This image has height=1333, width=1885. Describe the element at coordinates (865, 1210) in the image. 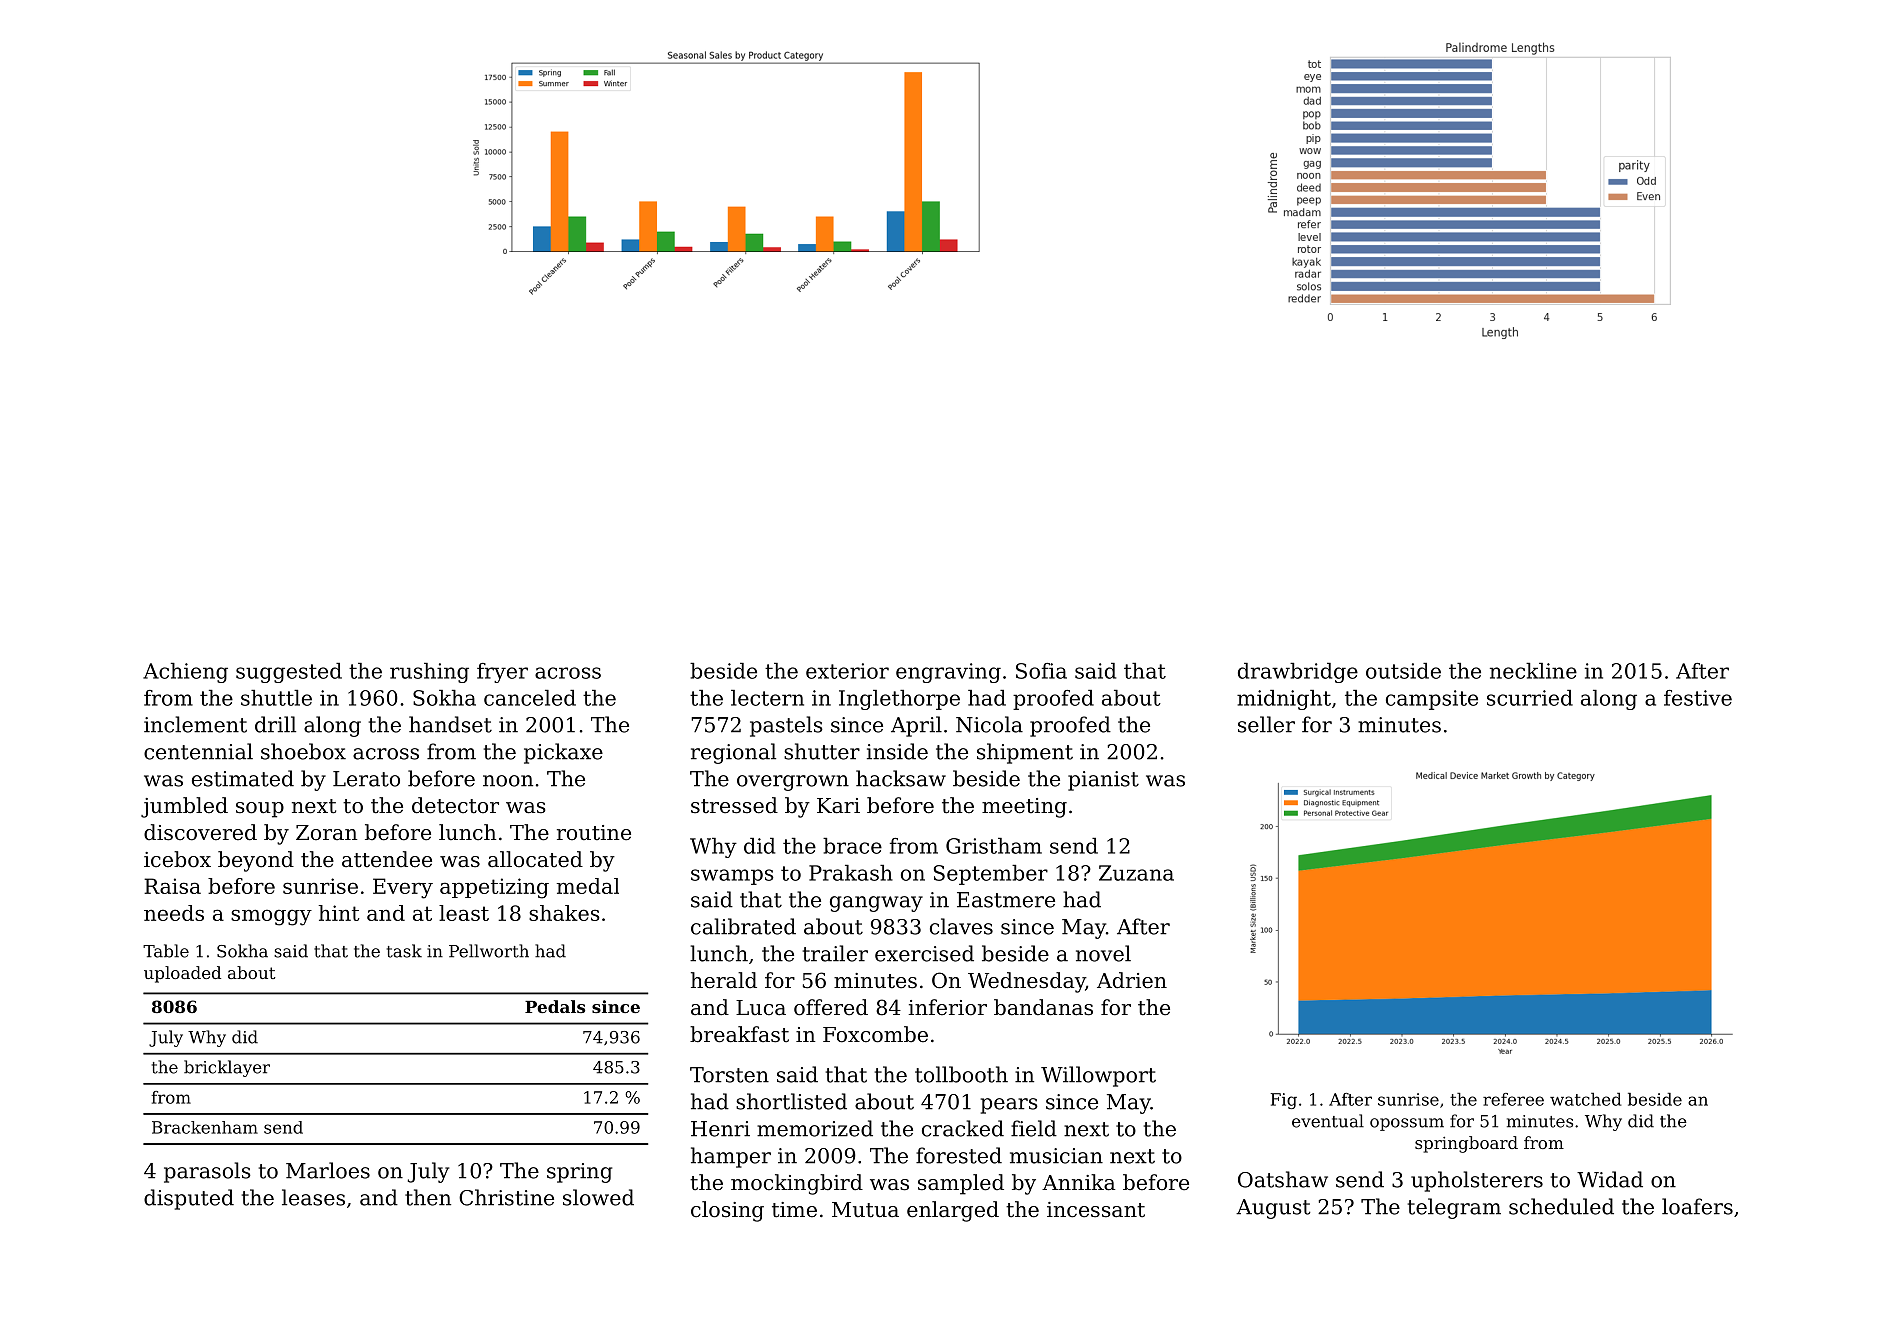

I see `Mutua` at that location.
